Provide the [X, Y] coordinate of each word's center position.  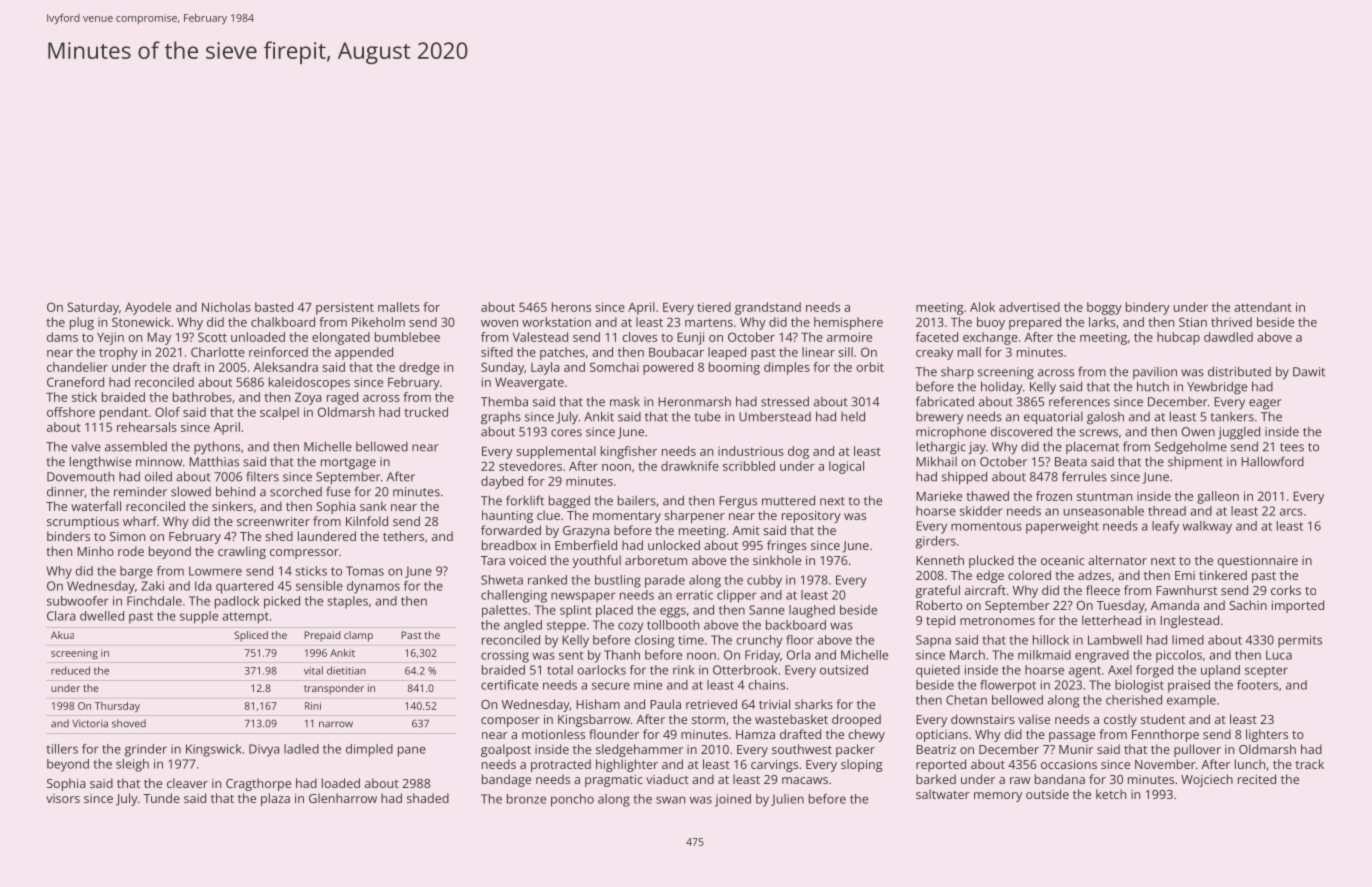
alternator [1117, 560]
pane [412, 751]
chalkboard [283, 322]
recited [1257, 779]
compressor [304, 554]
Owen [1198, 432]
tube [708, 417]
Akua [62, 635]
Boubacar [676, 352]
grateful [938, 591]
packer [855, 750]
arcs [1291, 512]
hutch [1153, 386]
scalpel [279, 413]
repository [811, 517]
